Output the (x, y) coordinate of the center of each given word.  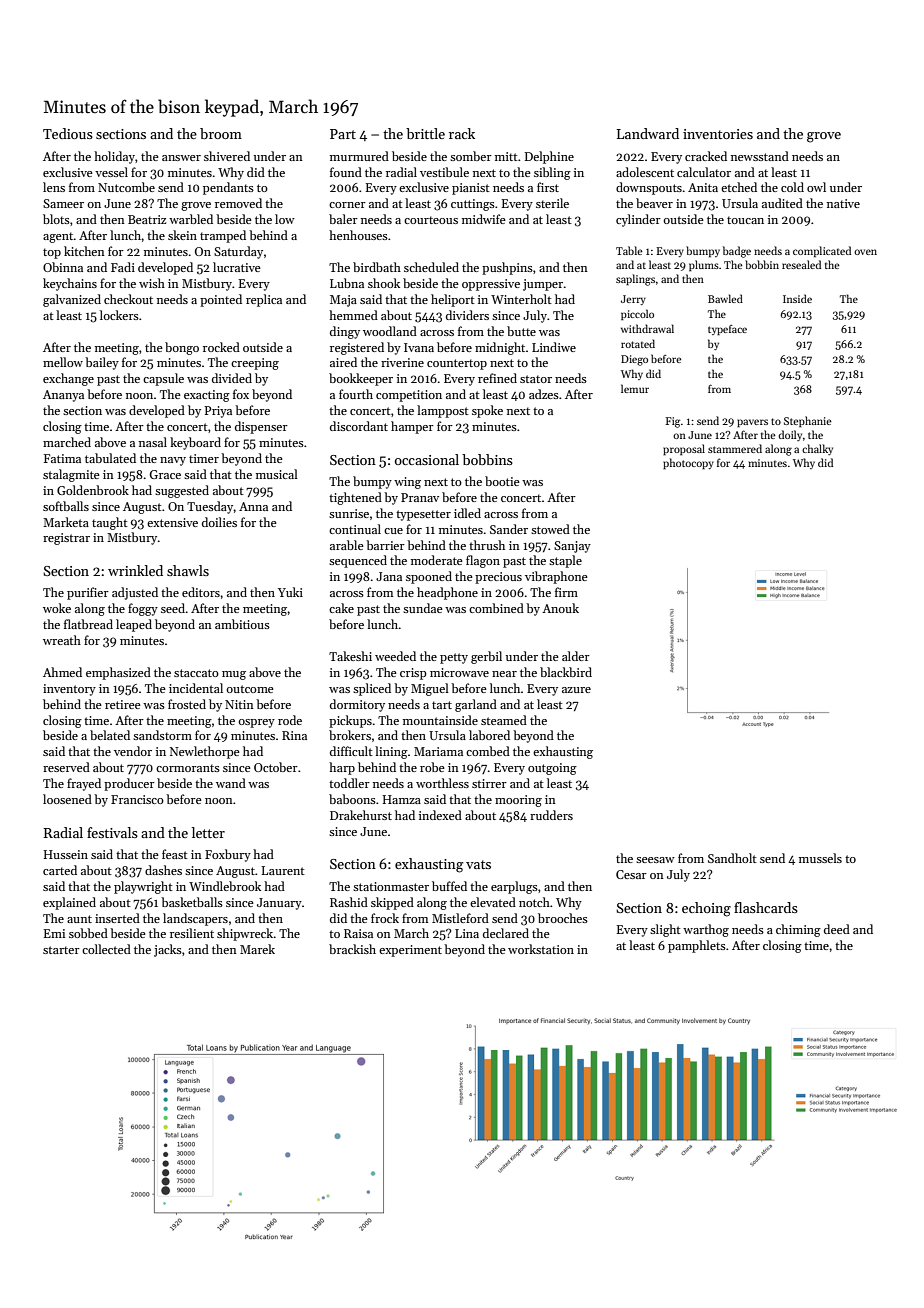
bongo (182, 348)
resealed (801, 264)
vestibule (444, 172)
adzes (544, 394)
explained (69, 903)
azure (576, 690)
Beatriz (147, 219)
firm (566, 592)
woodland (390, 331)
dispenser (261, 427)
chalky (817, 449)
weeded (395, 656)
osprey (256, 723)
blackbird (566, 672)
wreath (62, 640)
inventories (718, 134)
